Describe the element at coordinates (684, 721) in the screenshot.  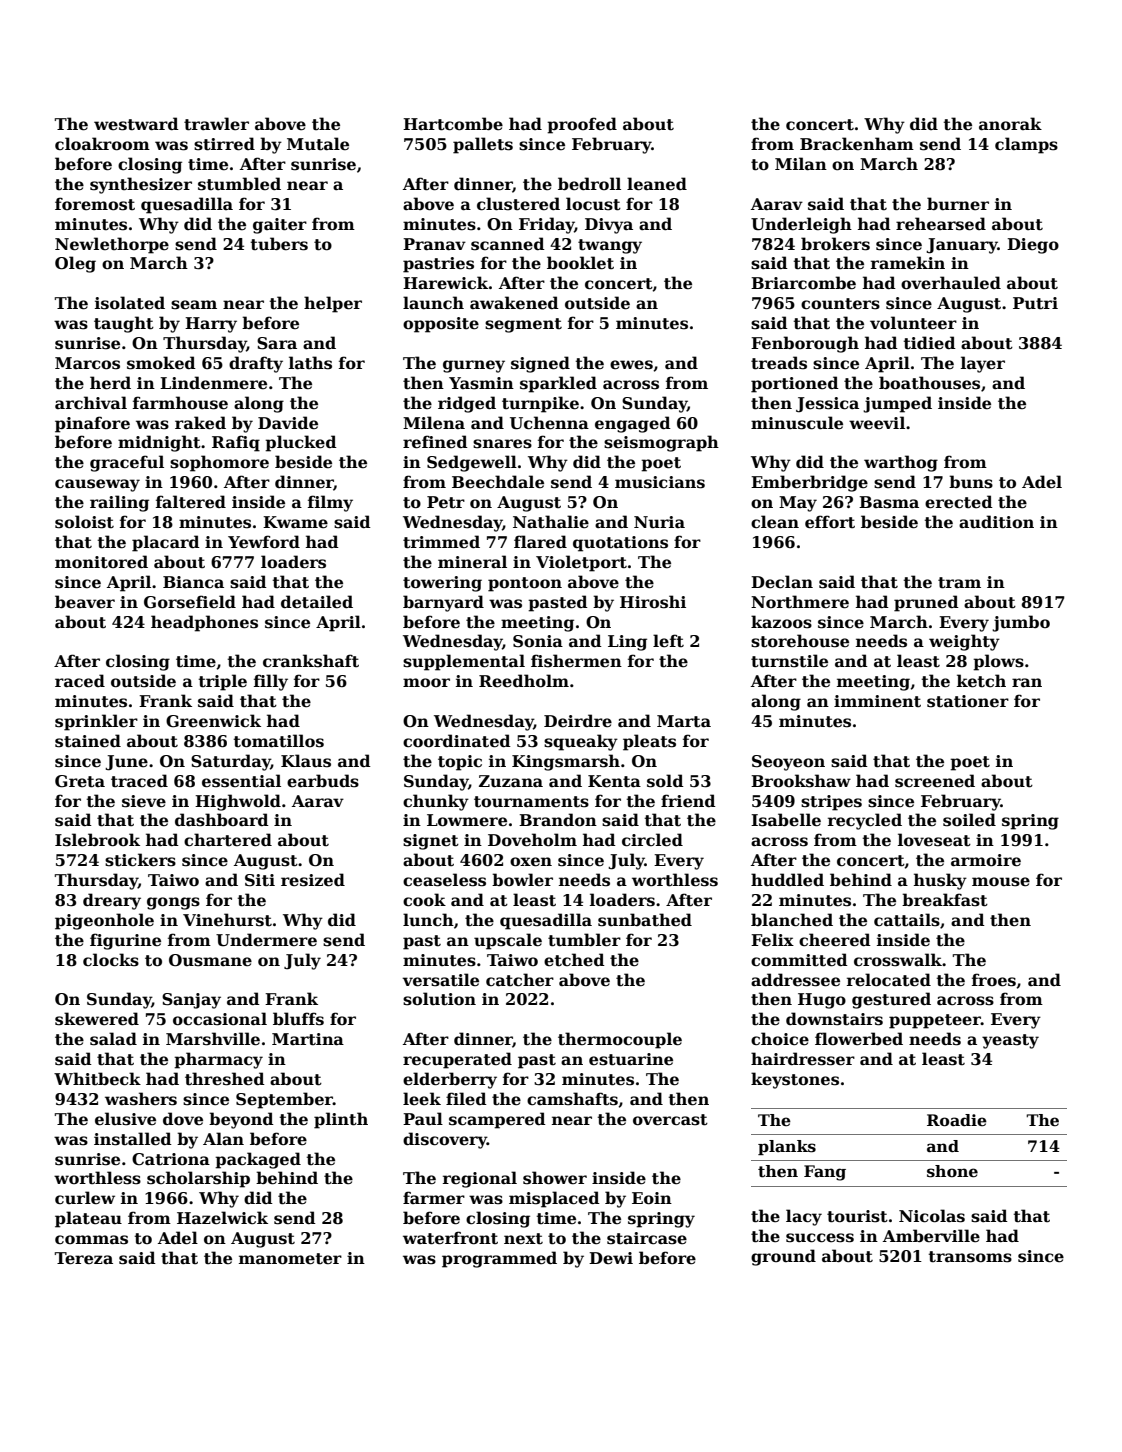
I see `Marta` at that location.
